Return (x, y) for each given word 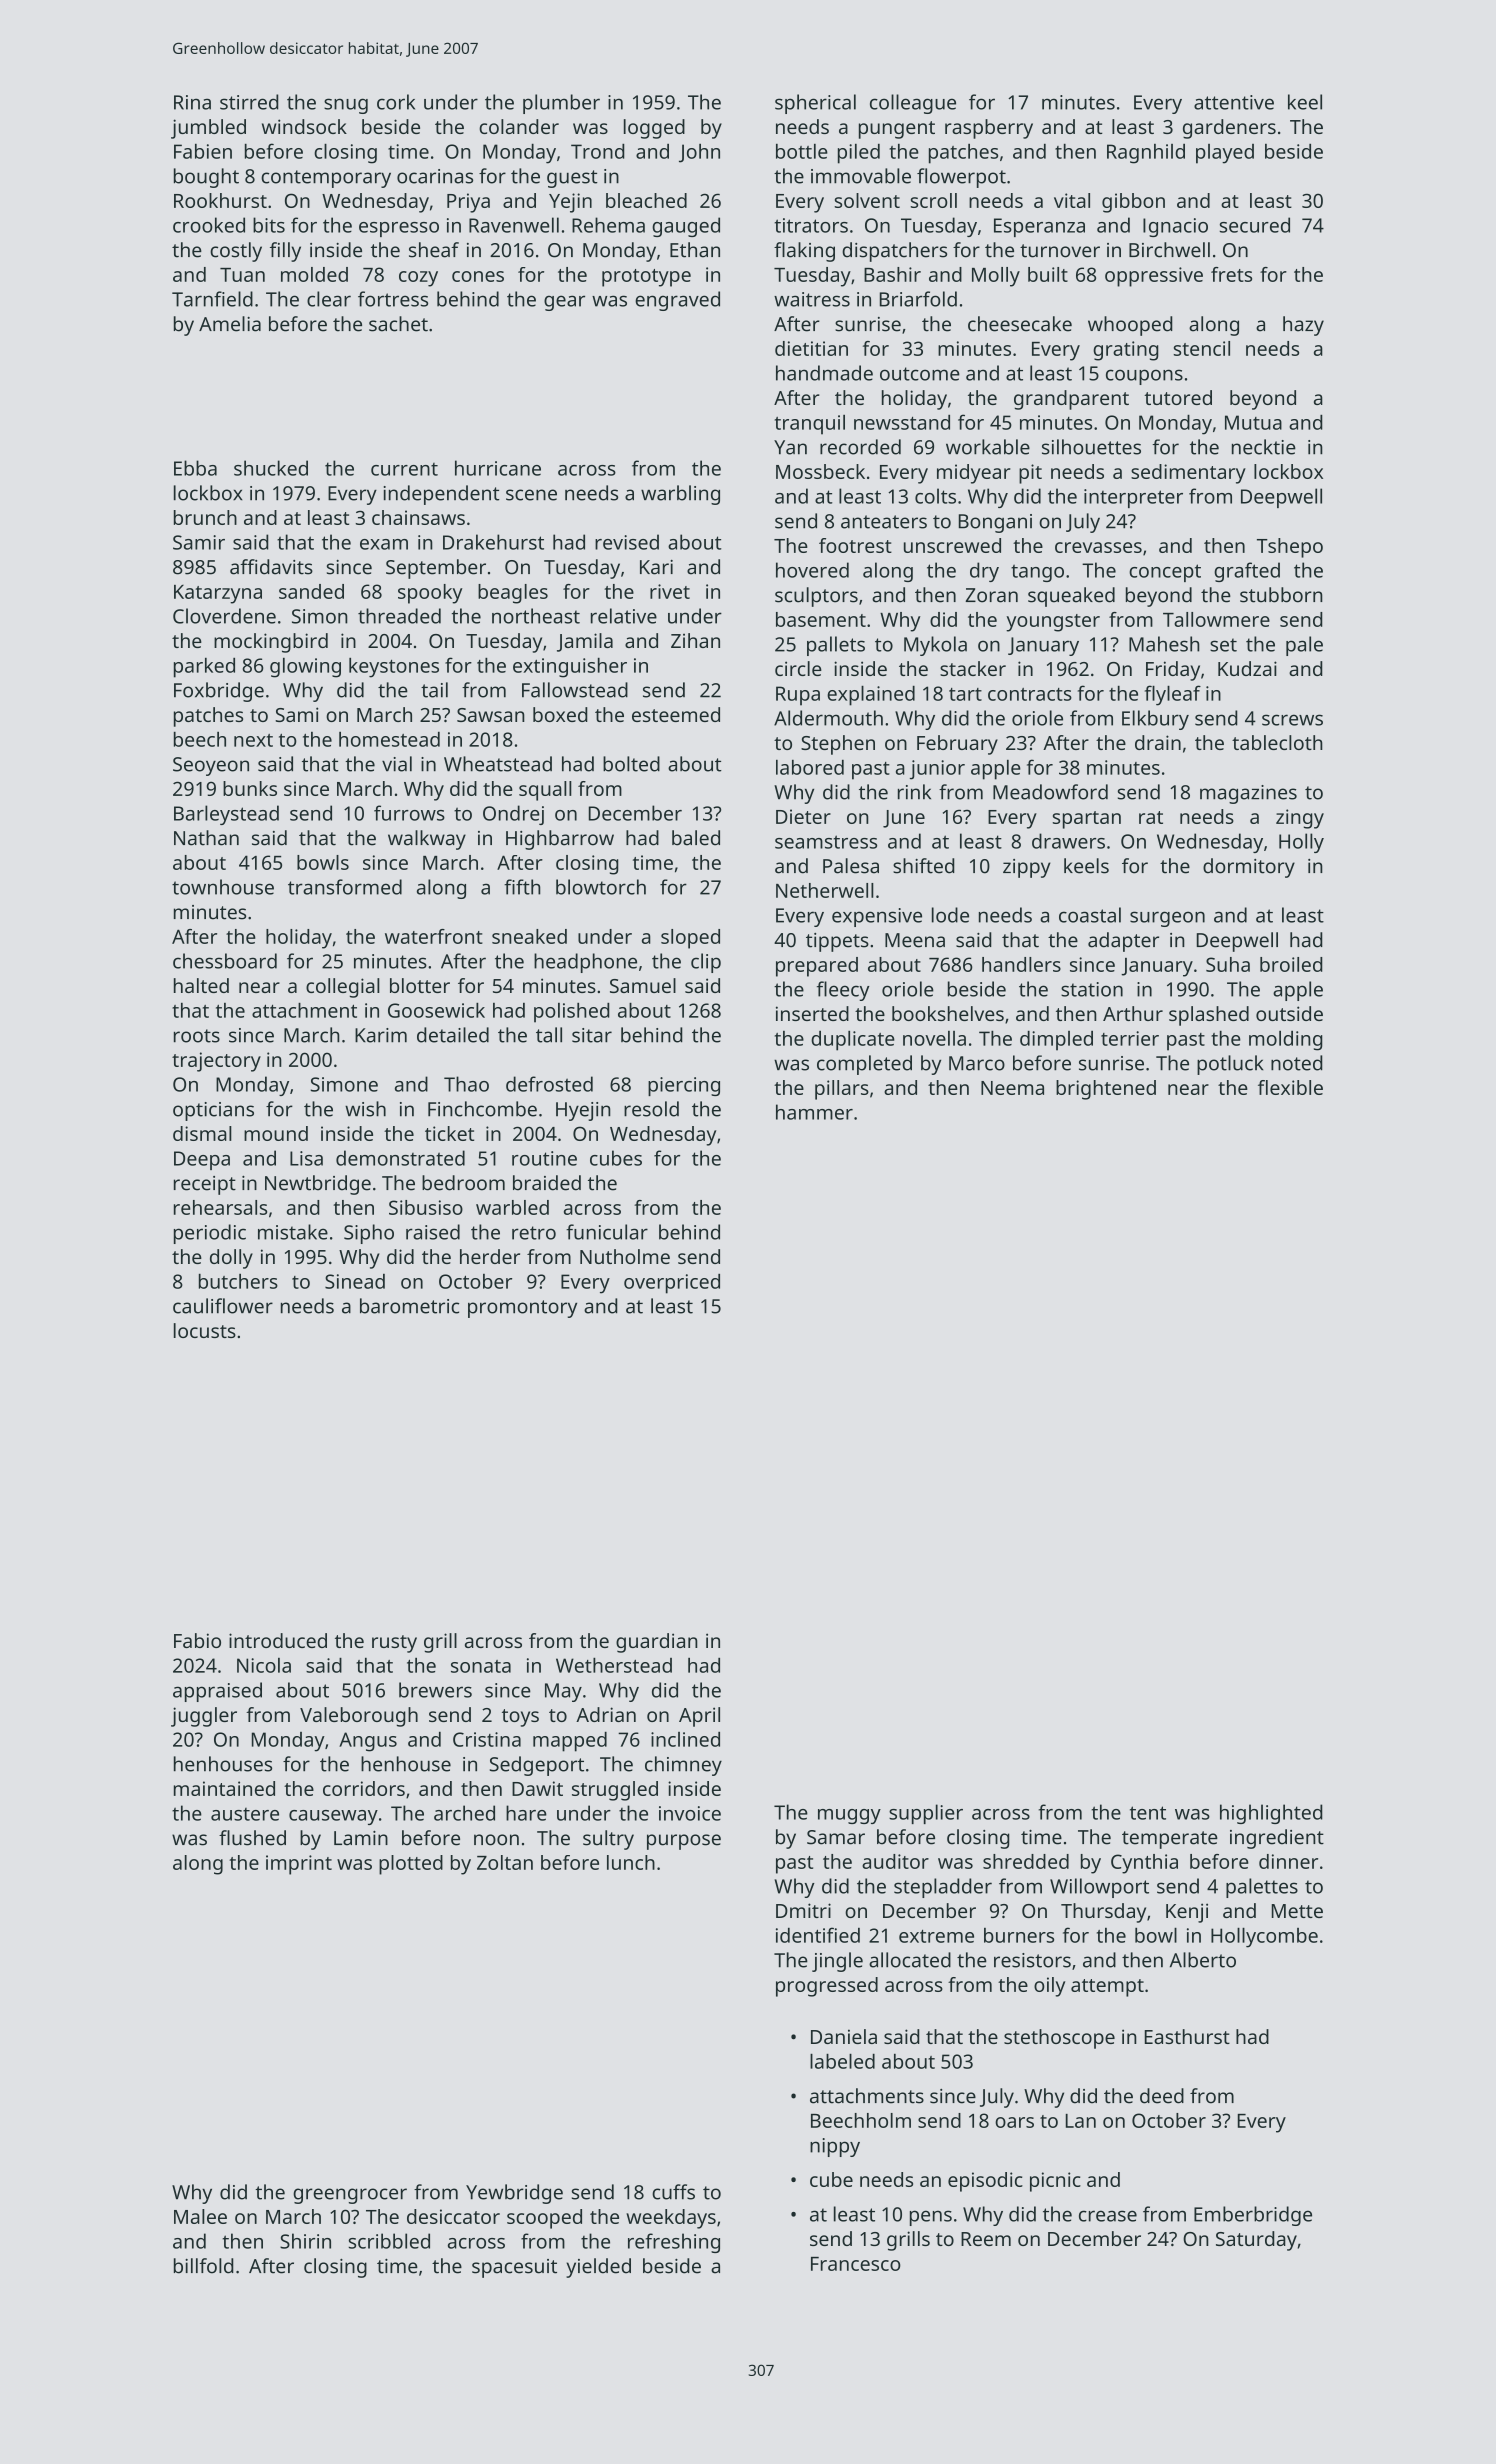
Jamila (585, 642)
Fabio (197, 1640)
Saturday (1256, 2241)
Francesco (856, 2264)
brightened (1106, 1090)
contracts (1030, 694)
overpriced (672, 1284)
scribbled (389, 2241)
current (404, 469)
